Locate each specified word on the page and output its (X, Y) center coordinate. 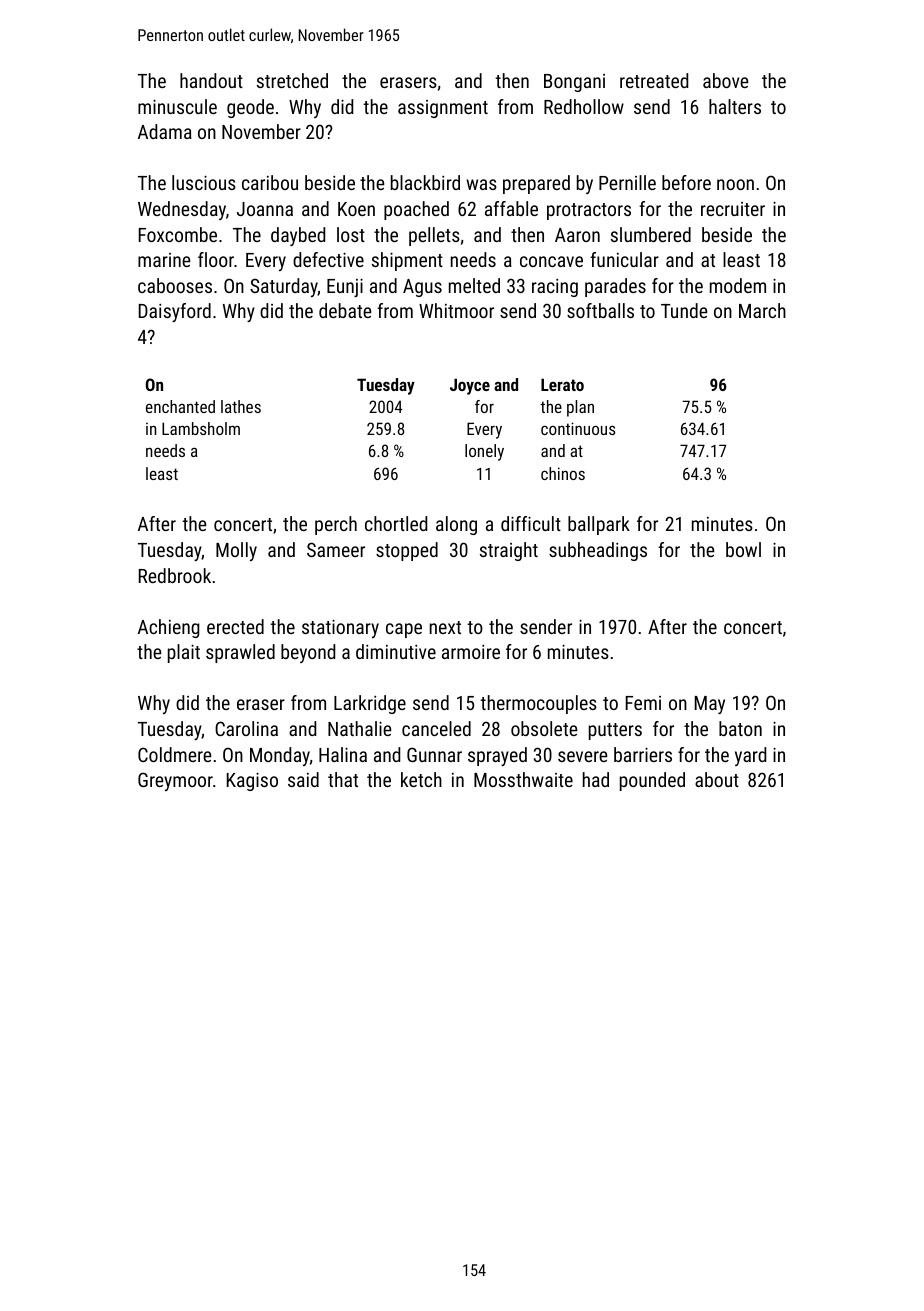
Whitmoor (456, 310)
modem (738, 285)
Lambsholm (201, 428)
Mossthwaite (523, 779)
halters (735, 106)
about (717, 779)
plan (580, 408)
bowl (743, 549)
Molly (236, 551)
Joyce (470, 386)
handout (211, 80)
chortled (396, 523)
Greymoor (175, 781)
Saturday (284, 287)
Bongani (574, 83)
